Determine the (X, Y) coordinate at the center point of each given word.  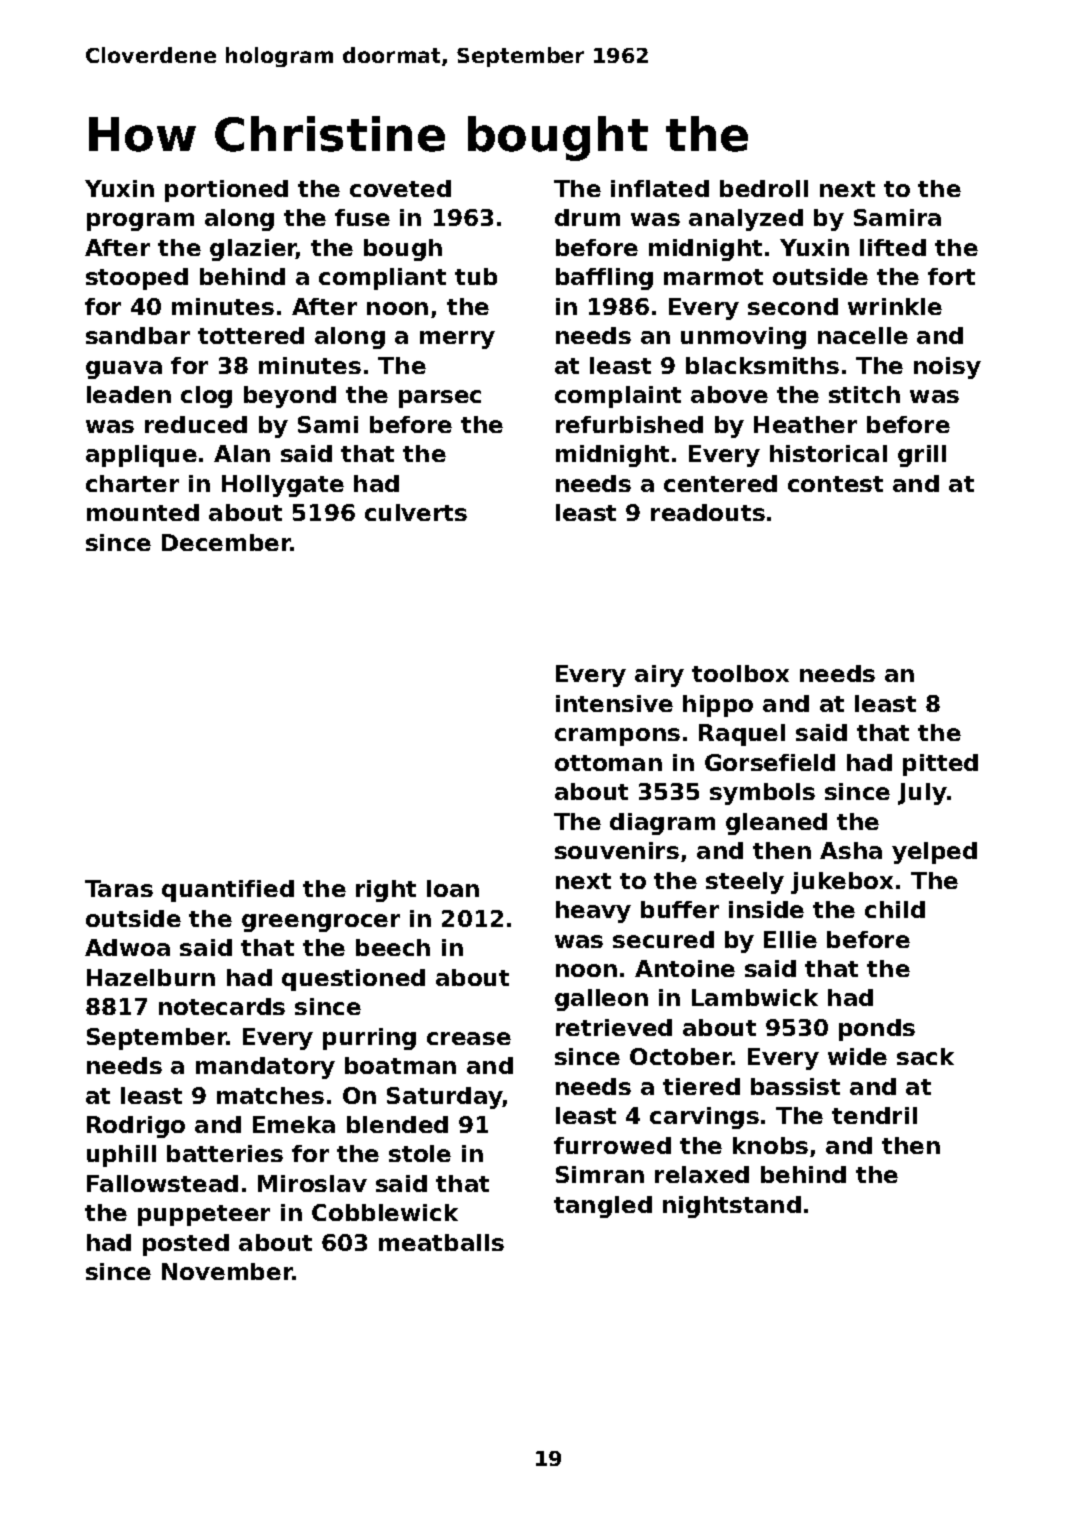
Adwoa (127, 947)
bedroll (764, 188)
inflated (660, 188)
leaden (129, 394)
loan (453, 888)
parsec (440, 399)
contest (835, 484)
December (226, 542)
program (140, 222)
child (895, 909)
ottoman (608, 763)
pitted (940, 765)
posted (186, 1245)
